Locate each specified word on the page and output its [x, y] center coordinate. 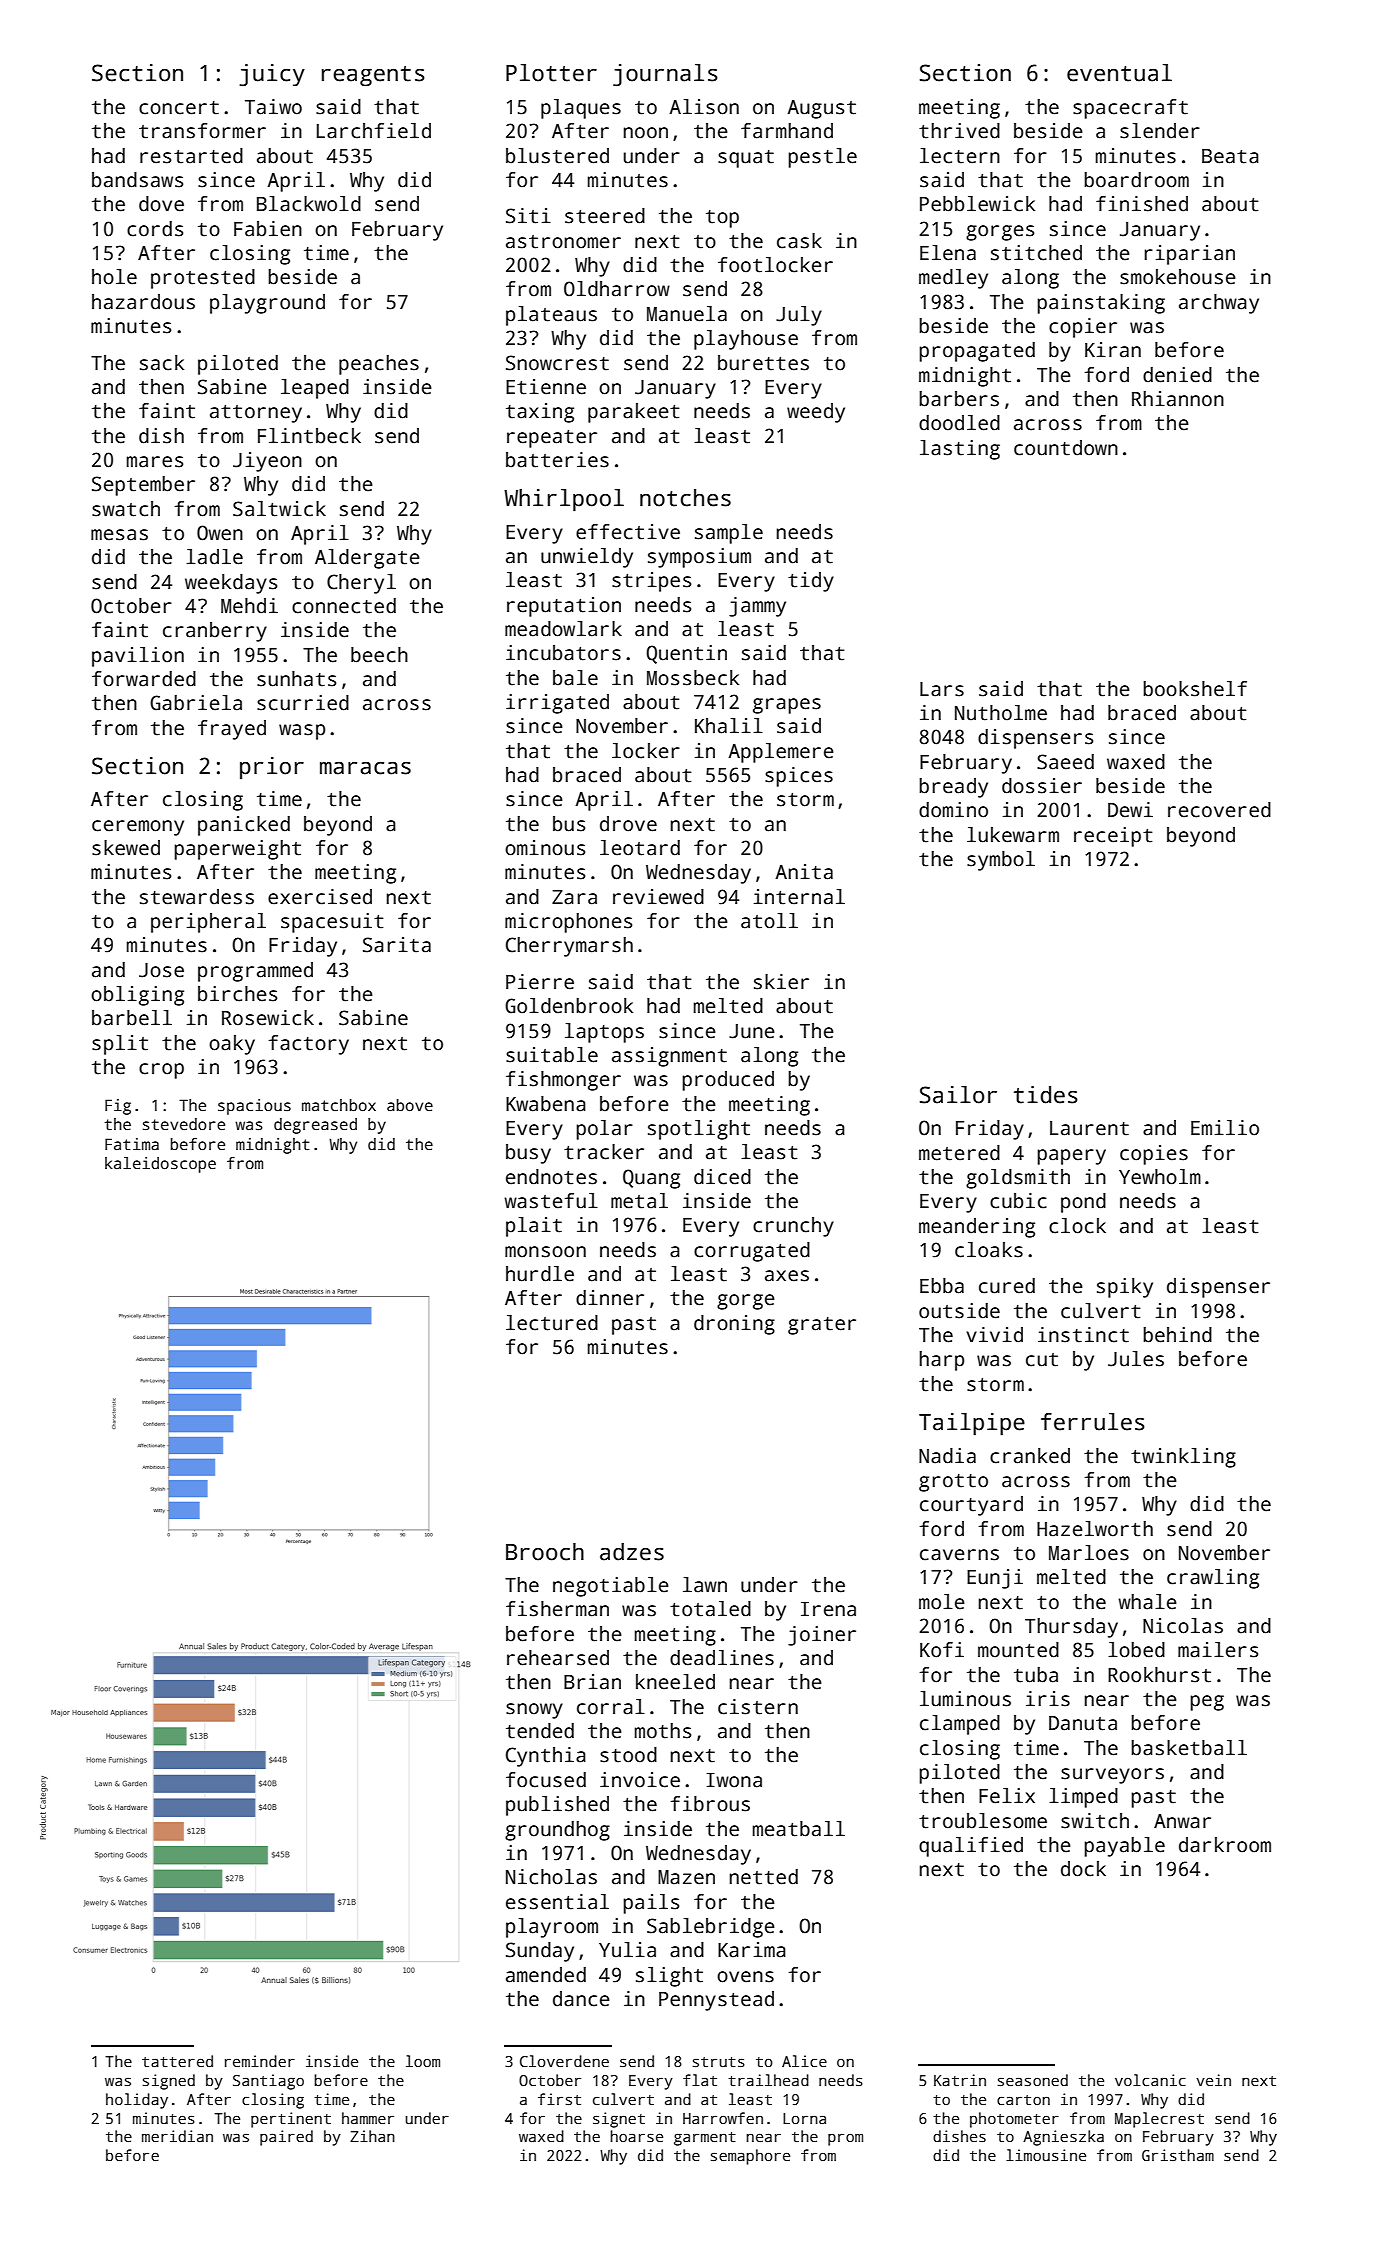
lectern [960, 156]
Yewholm [1160, 1177]
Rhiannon [1178, 399]
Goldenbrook [569, 1006]
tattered [177, 2061]
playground [267, 304]
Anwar [1182, 1821]
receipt [1113, 837]
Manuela [687, 314]
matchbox [339, 1105]
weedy [816, 413]
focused [546, 1780]
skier [781, 982]
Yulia [627, 1950]
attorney [256, 414]
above [410, 1105]
